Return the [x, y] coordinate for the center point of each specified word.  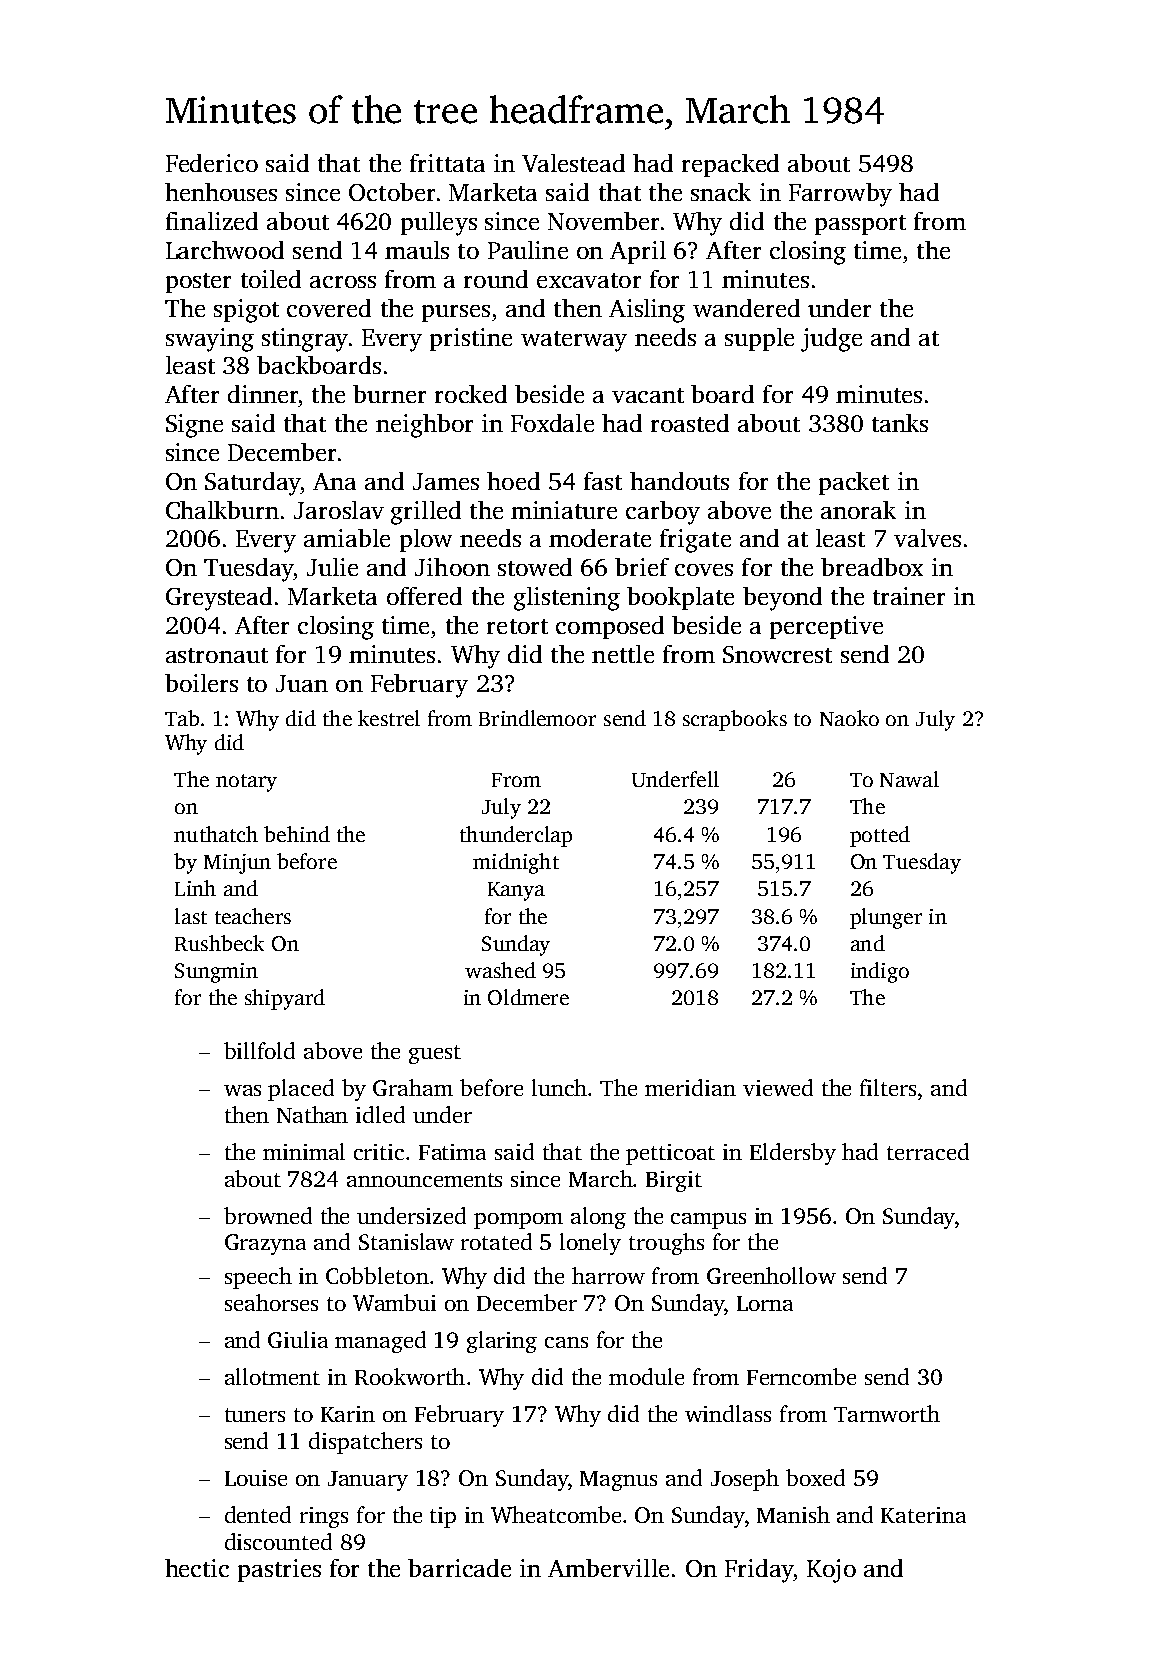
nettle [623, 654]
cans [566, 1342]
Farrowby [840, 195]
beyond [782, 599]
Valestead [573, 163]
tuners [255, 1415]
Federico [212, 163]
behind [297, 834]
